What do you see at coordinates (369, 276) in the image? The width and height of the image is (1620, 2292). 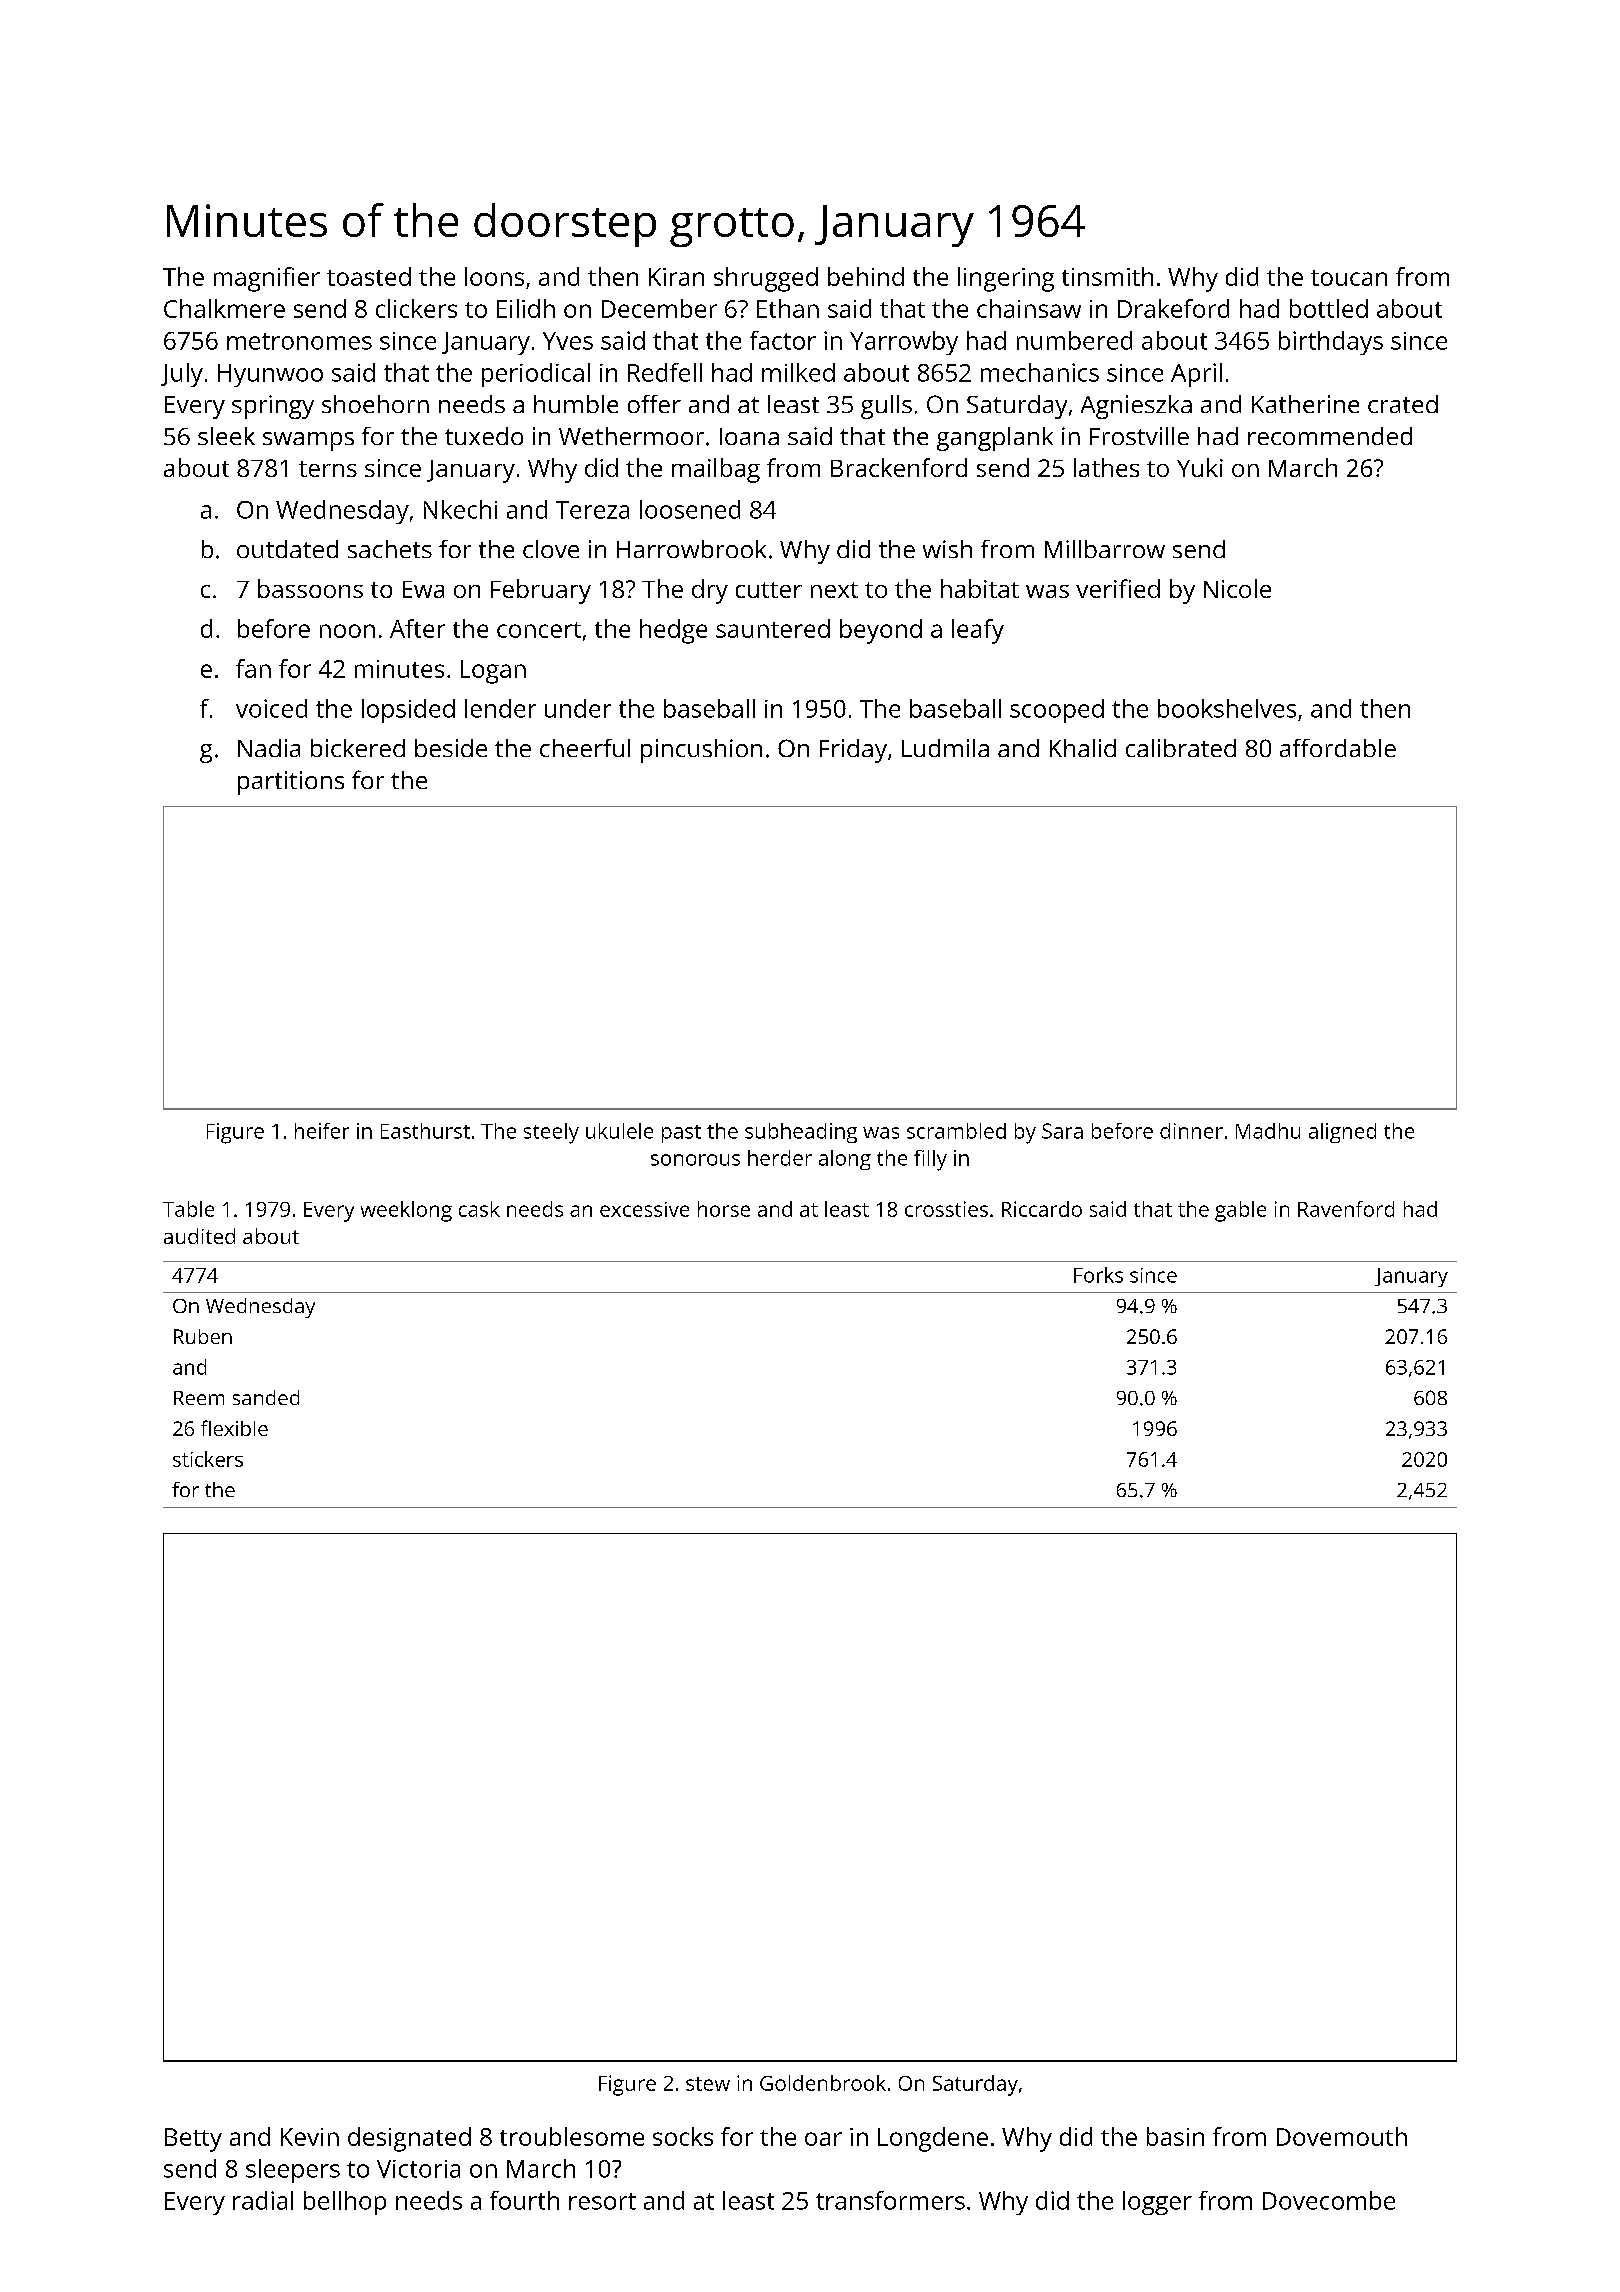 I see `toasted` at bounding box center [369, 276].
